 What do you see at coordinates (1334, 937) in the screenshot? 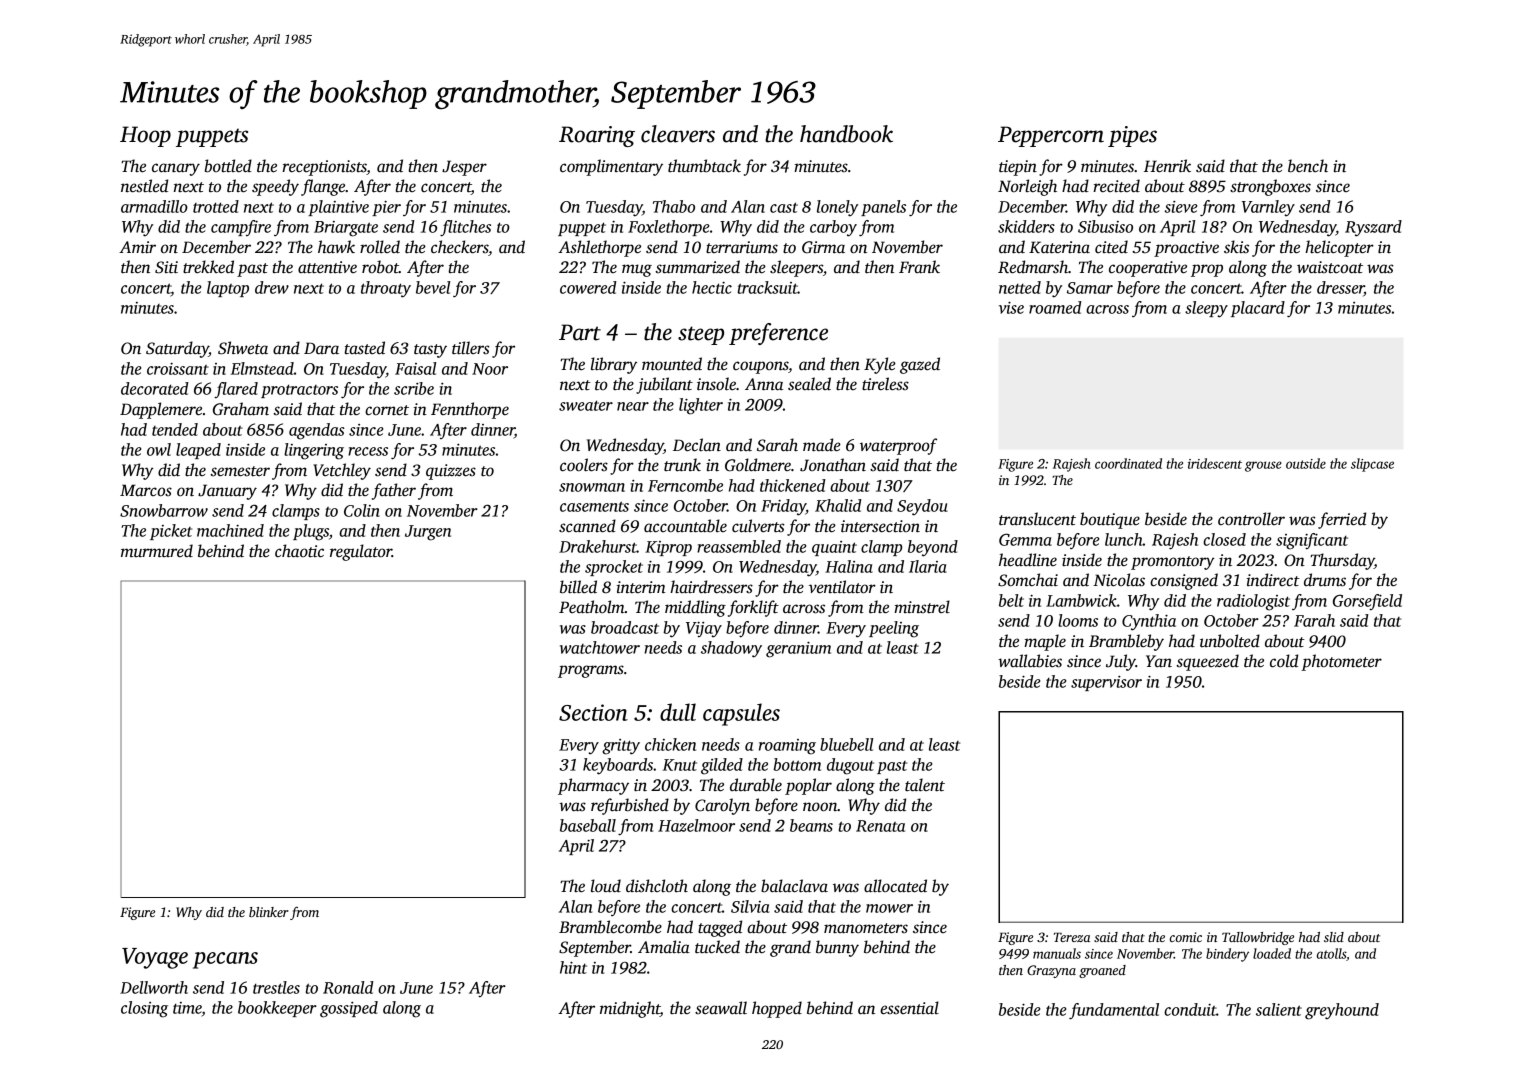
I see `slid` at bounding box center [1334, 937].
